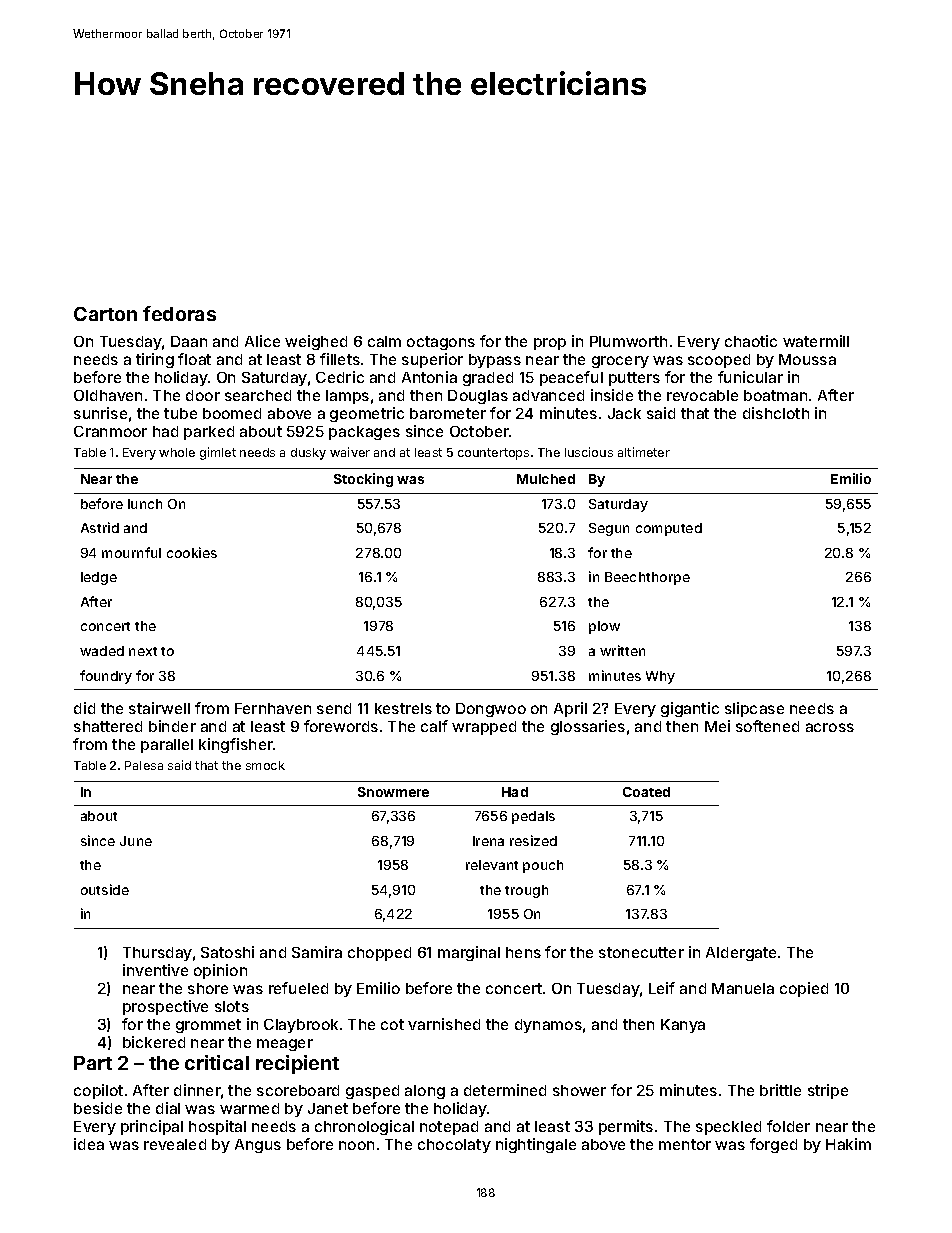 Image resolution: width=952 pixels, height=1233 pixels. Describe the element at coordinates (317, 952) in the screenshot. I see `Samira` at that location.
